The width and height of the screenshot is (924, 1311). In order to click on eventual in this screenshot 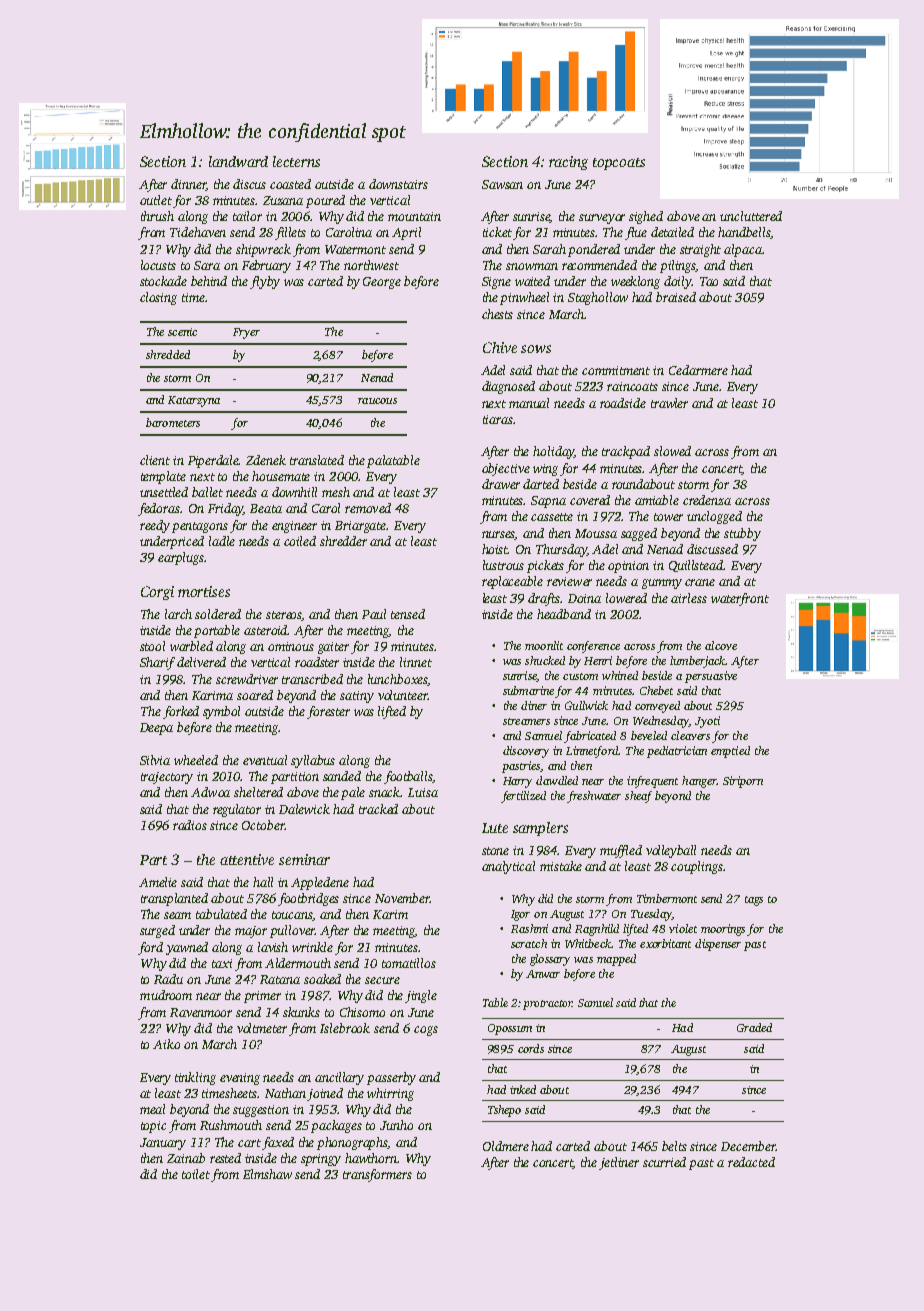, I will do `click(265, 760)`.
